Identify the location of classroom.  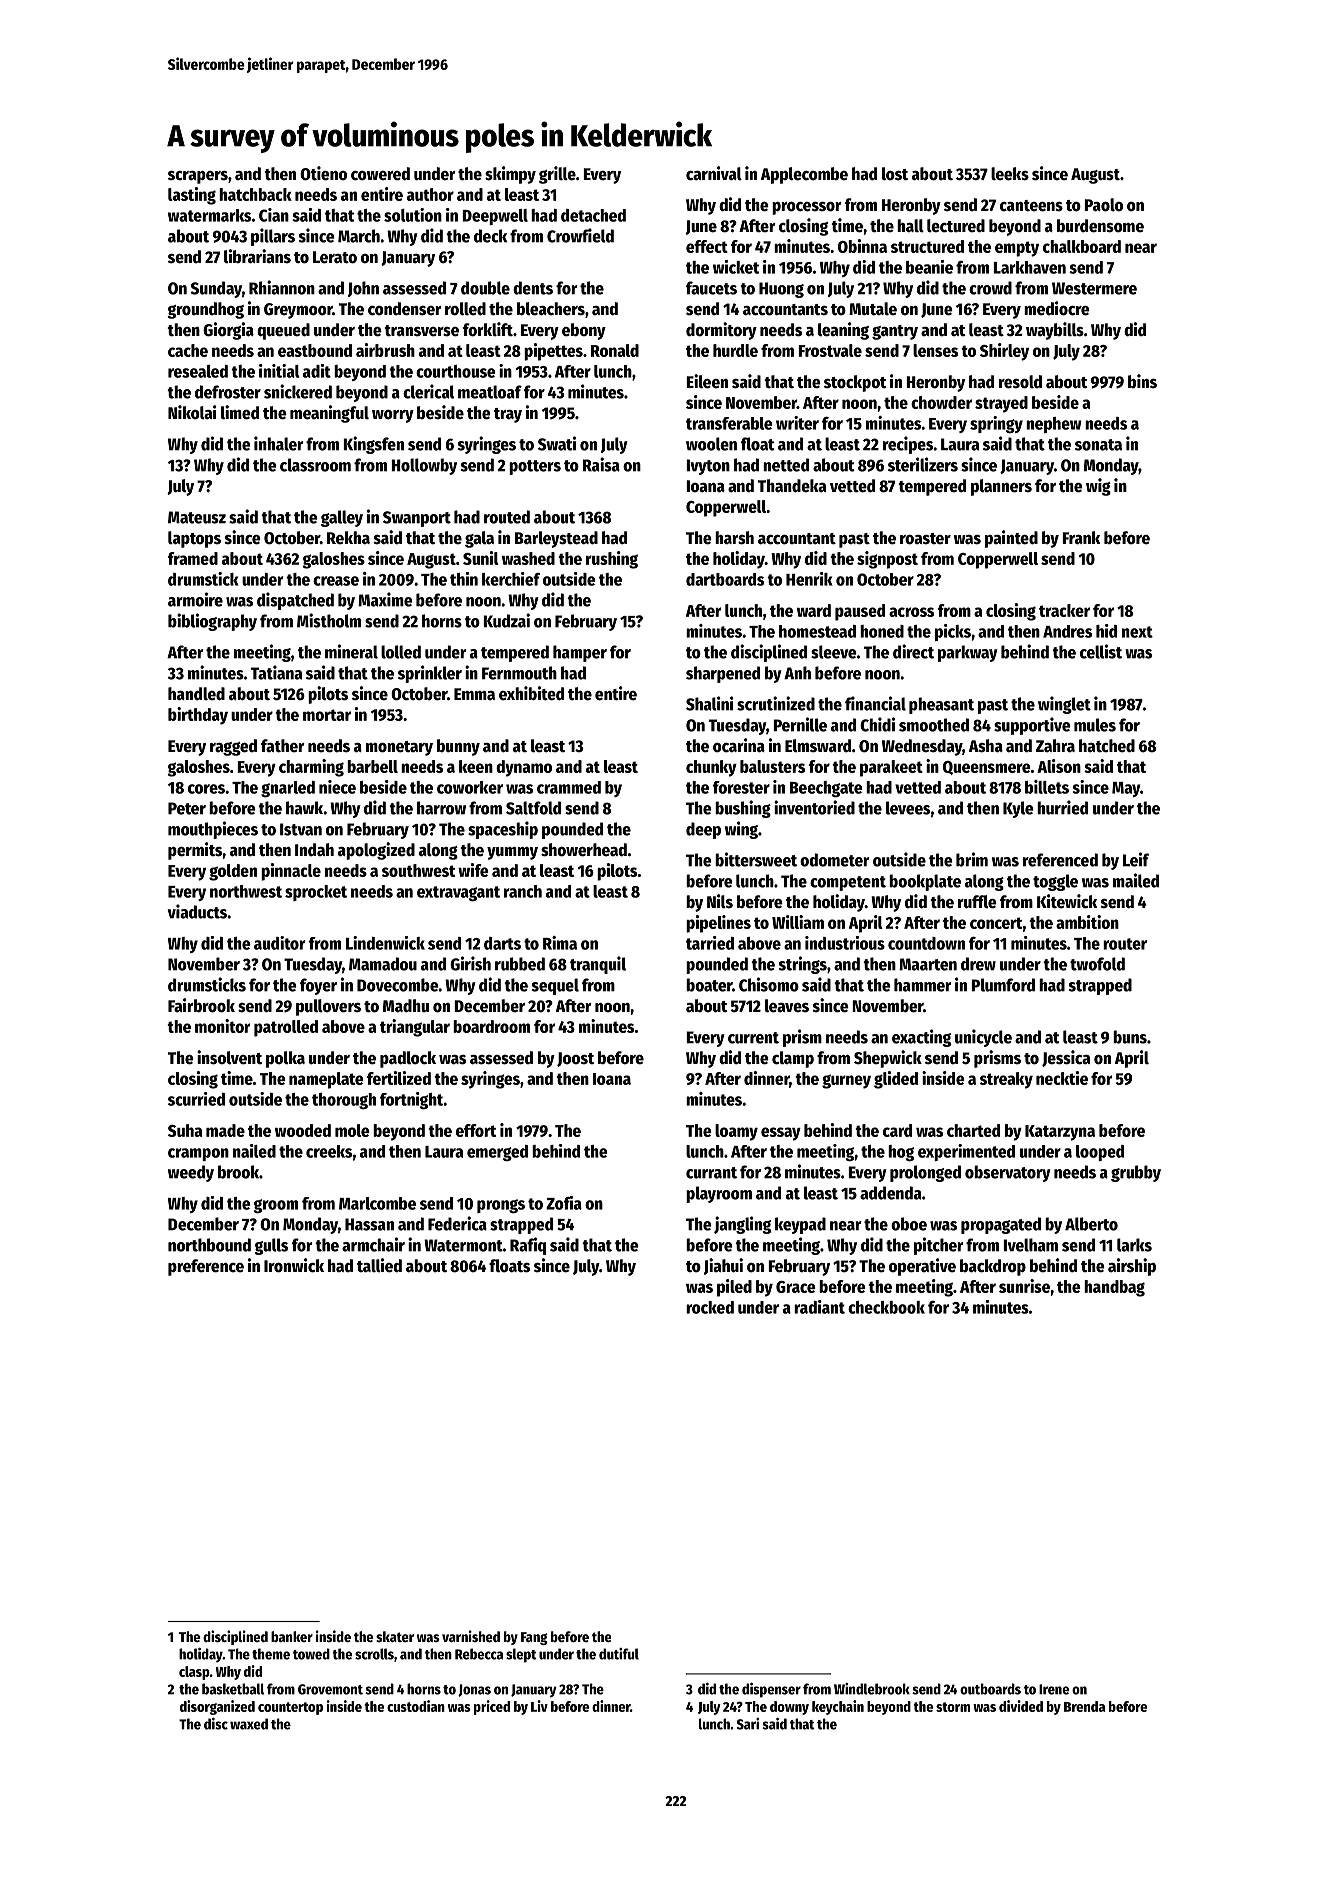
(315, 465).
